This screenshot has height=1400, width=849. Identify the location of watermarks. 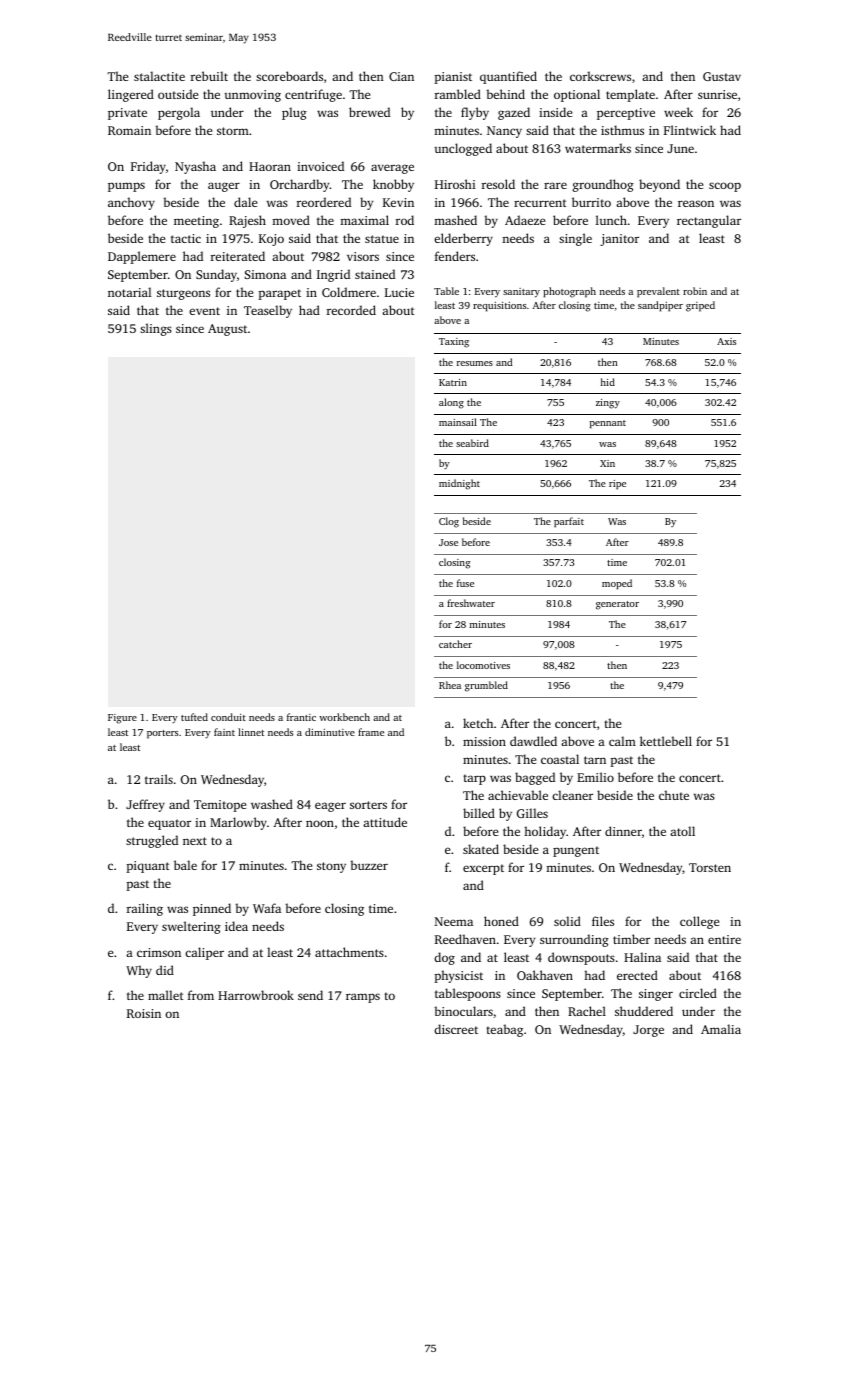
(598, 148).
